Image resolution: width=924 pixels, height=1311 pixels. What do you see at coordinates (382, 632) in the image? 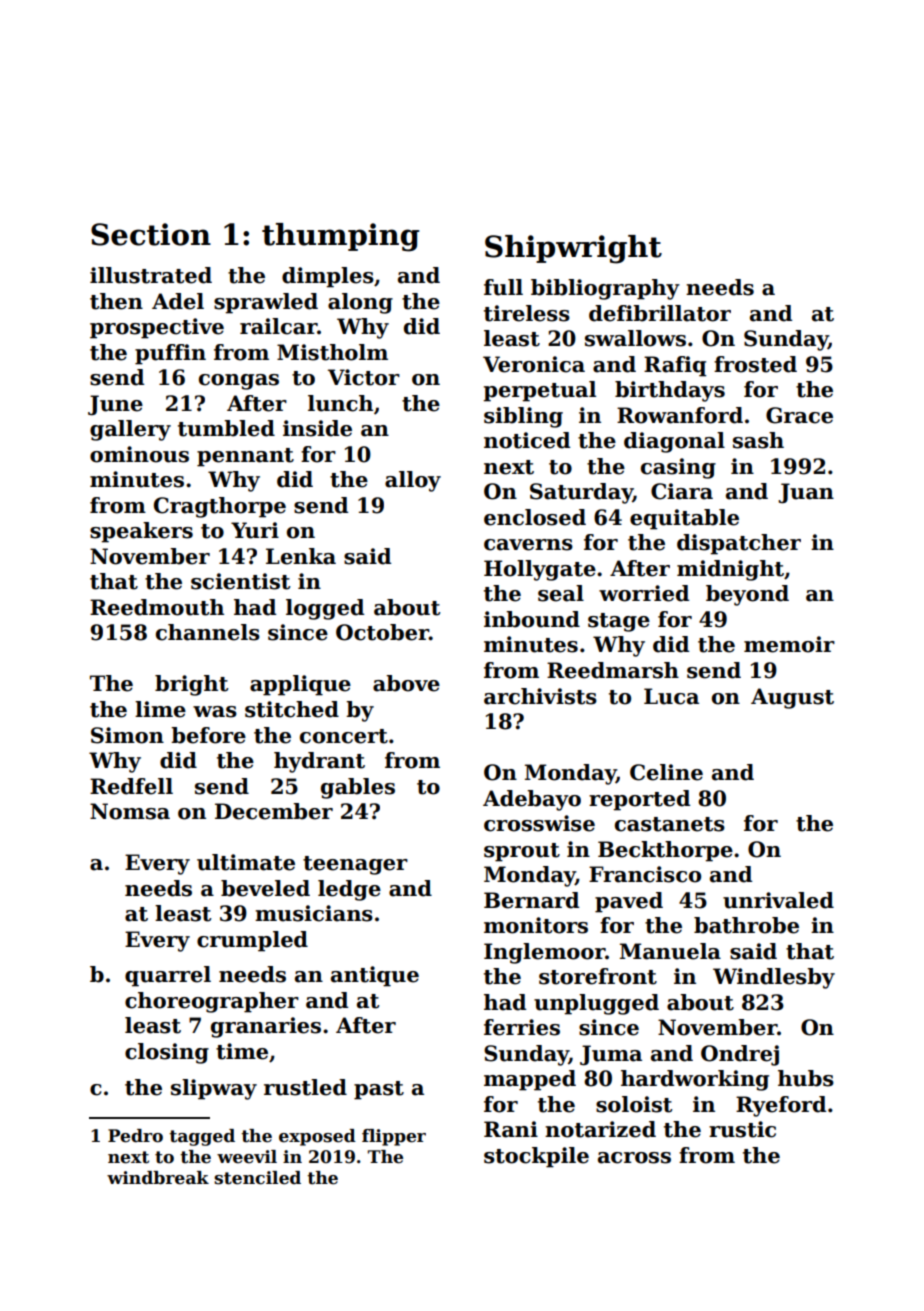
I see `October` at bounding box center [382, 632].
